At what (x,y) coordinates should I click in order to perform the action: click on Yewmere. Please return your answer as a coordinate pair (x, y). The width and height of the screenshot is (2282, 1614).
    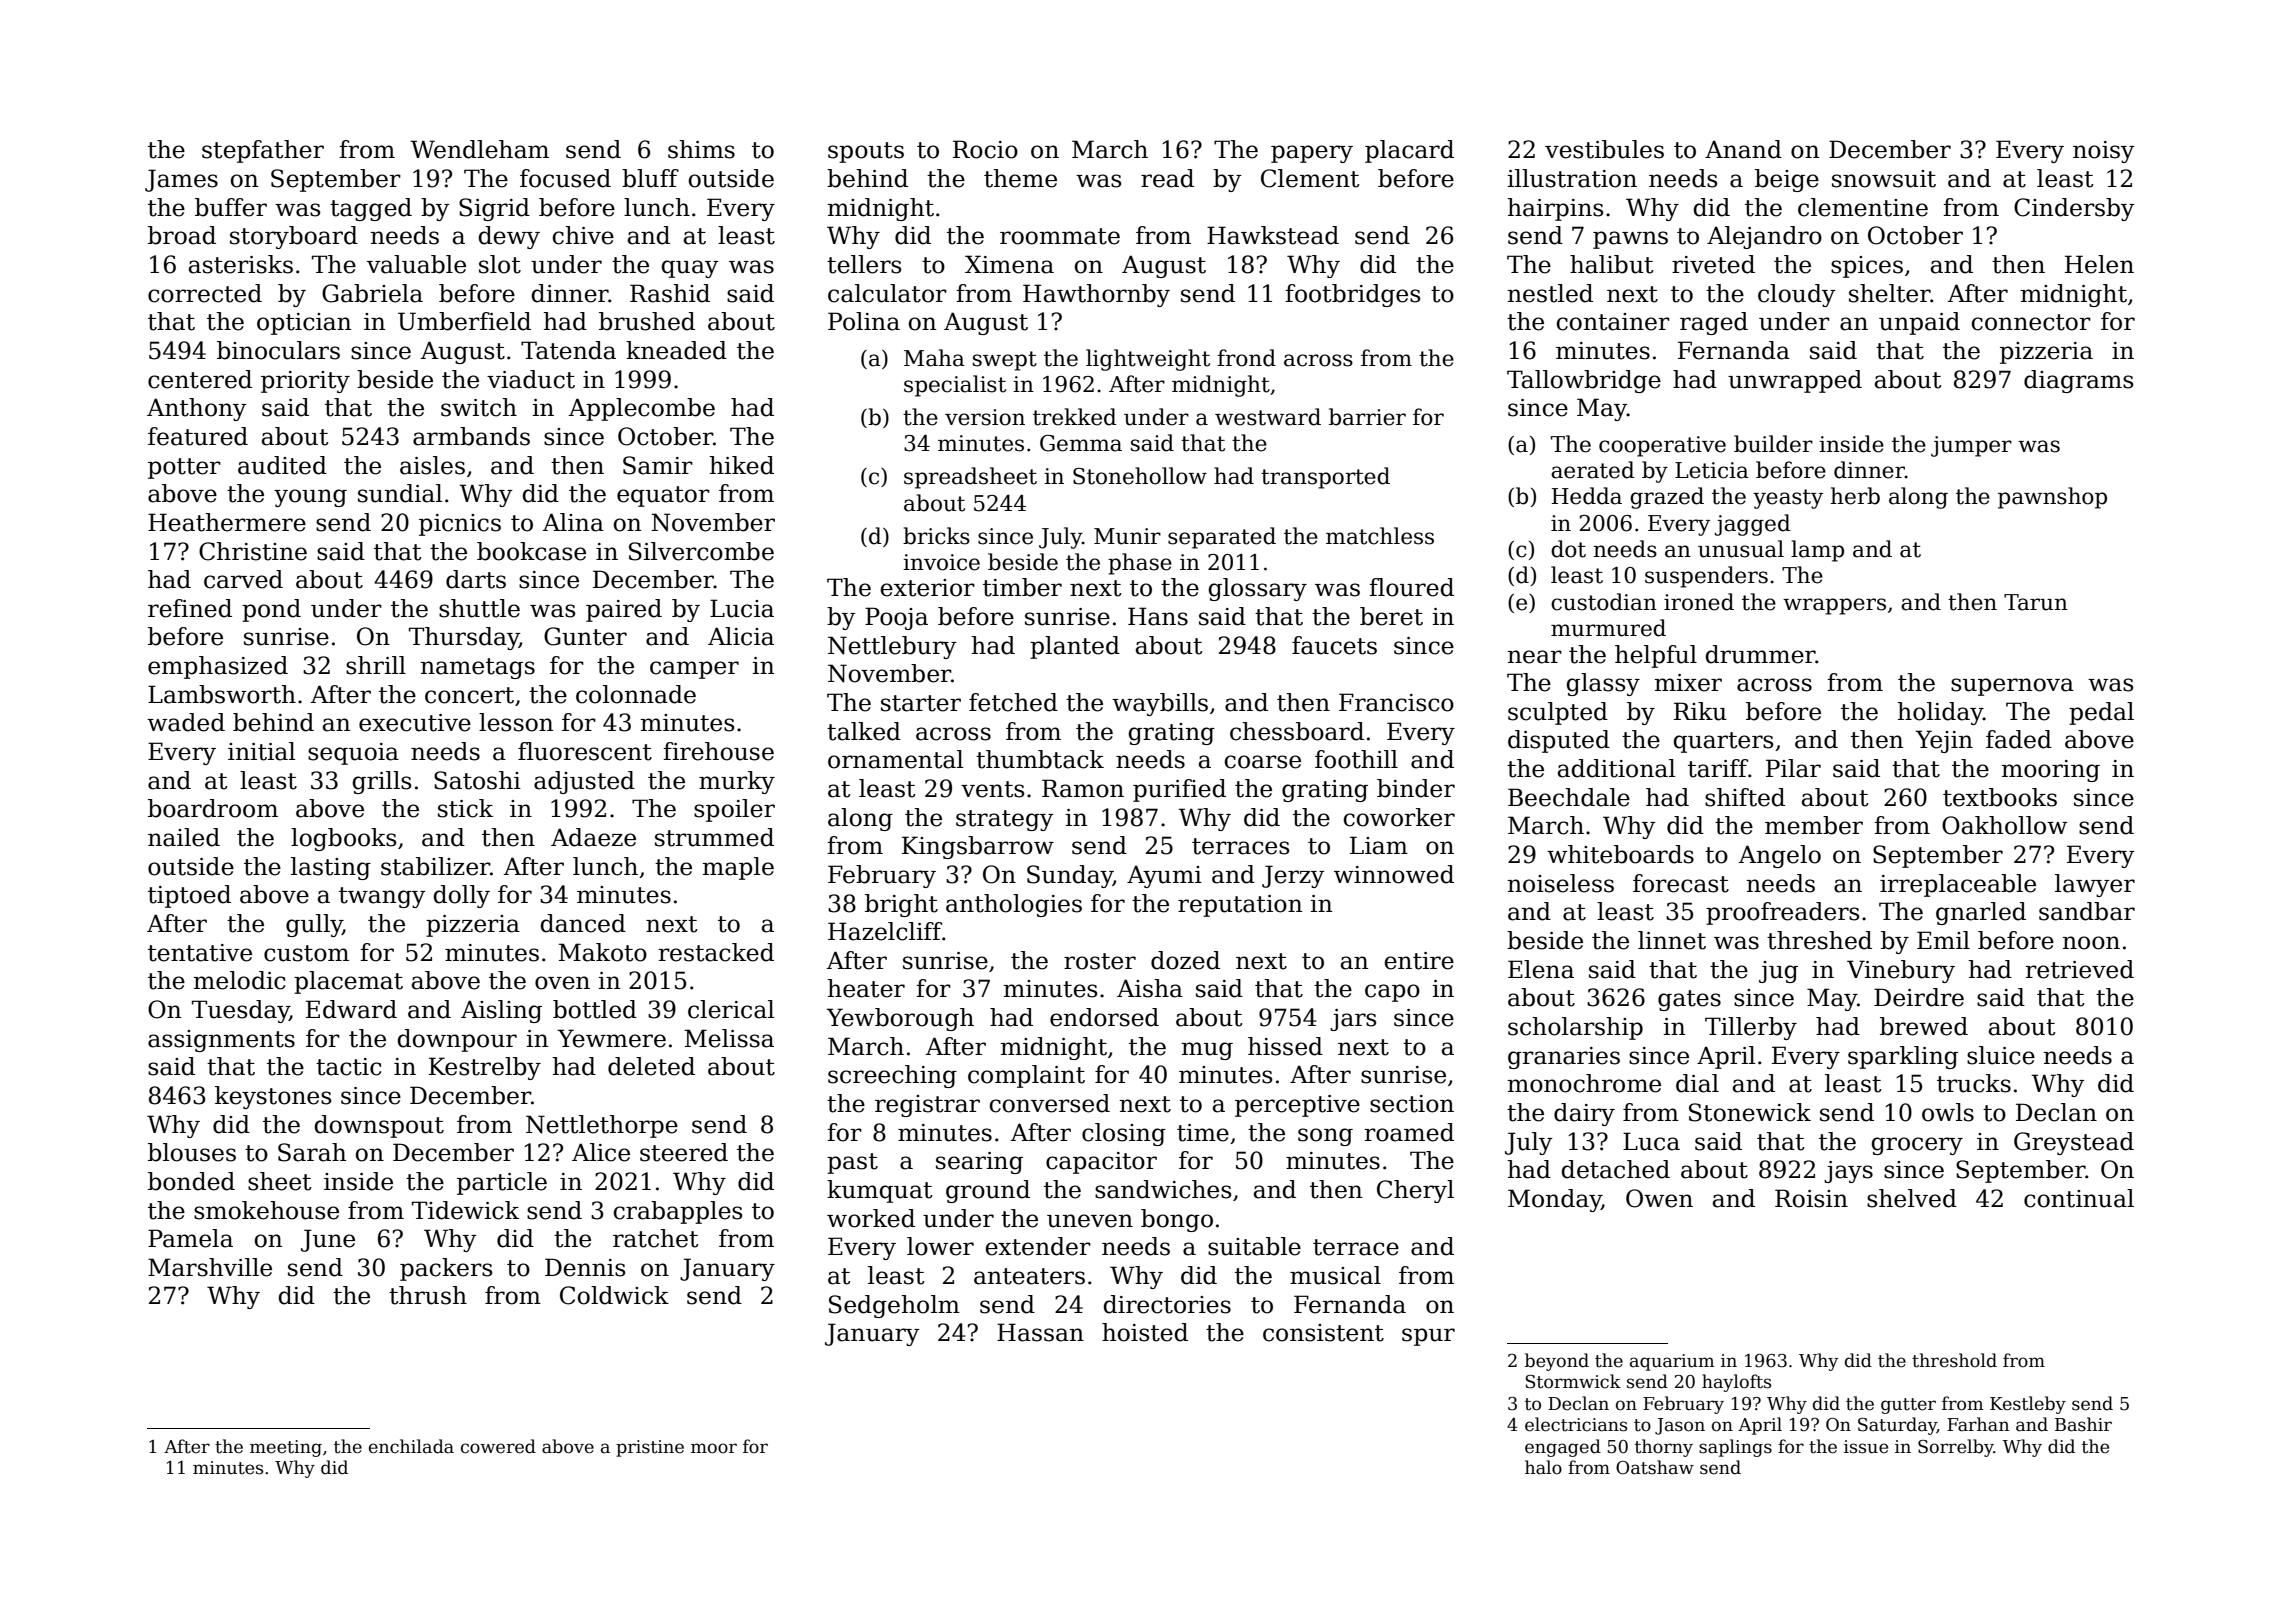
    Looking at the image, I should click on (611, 1038).
